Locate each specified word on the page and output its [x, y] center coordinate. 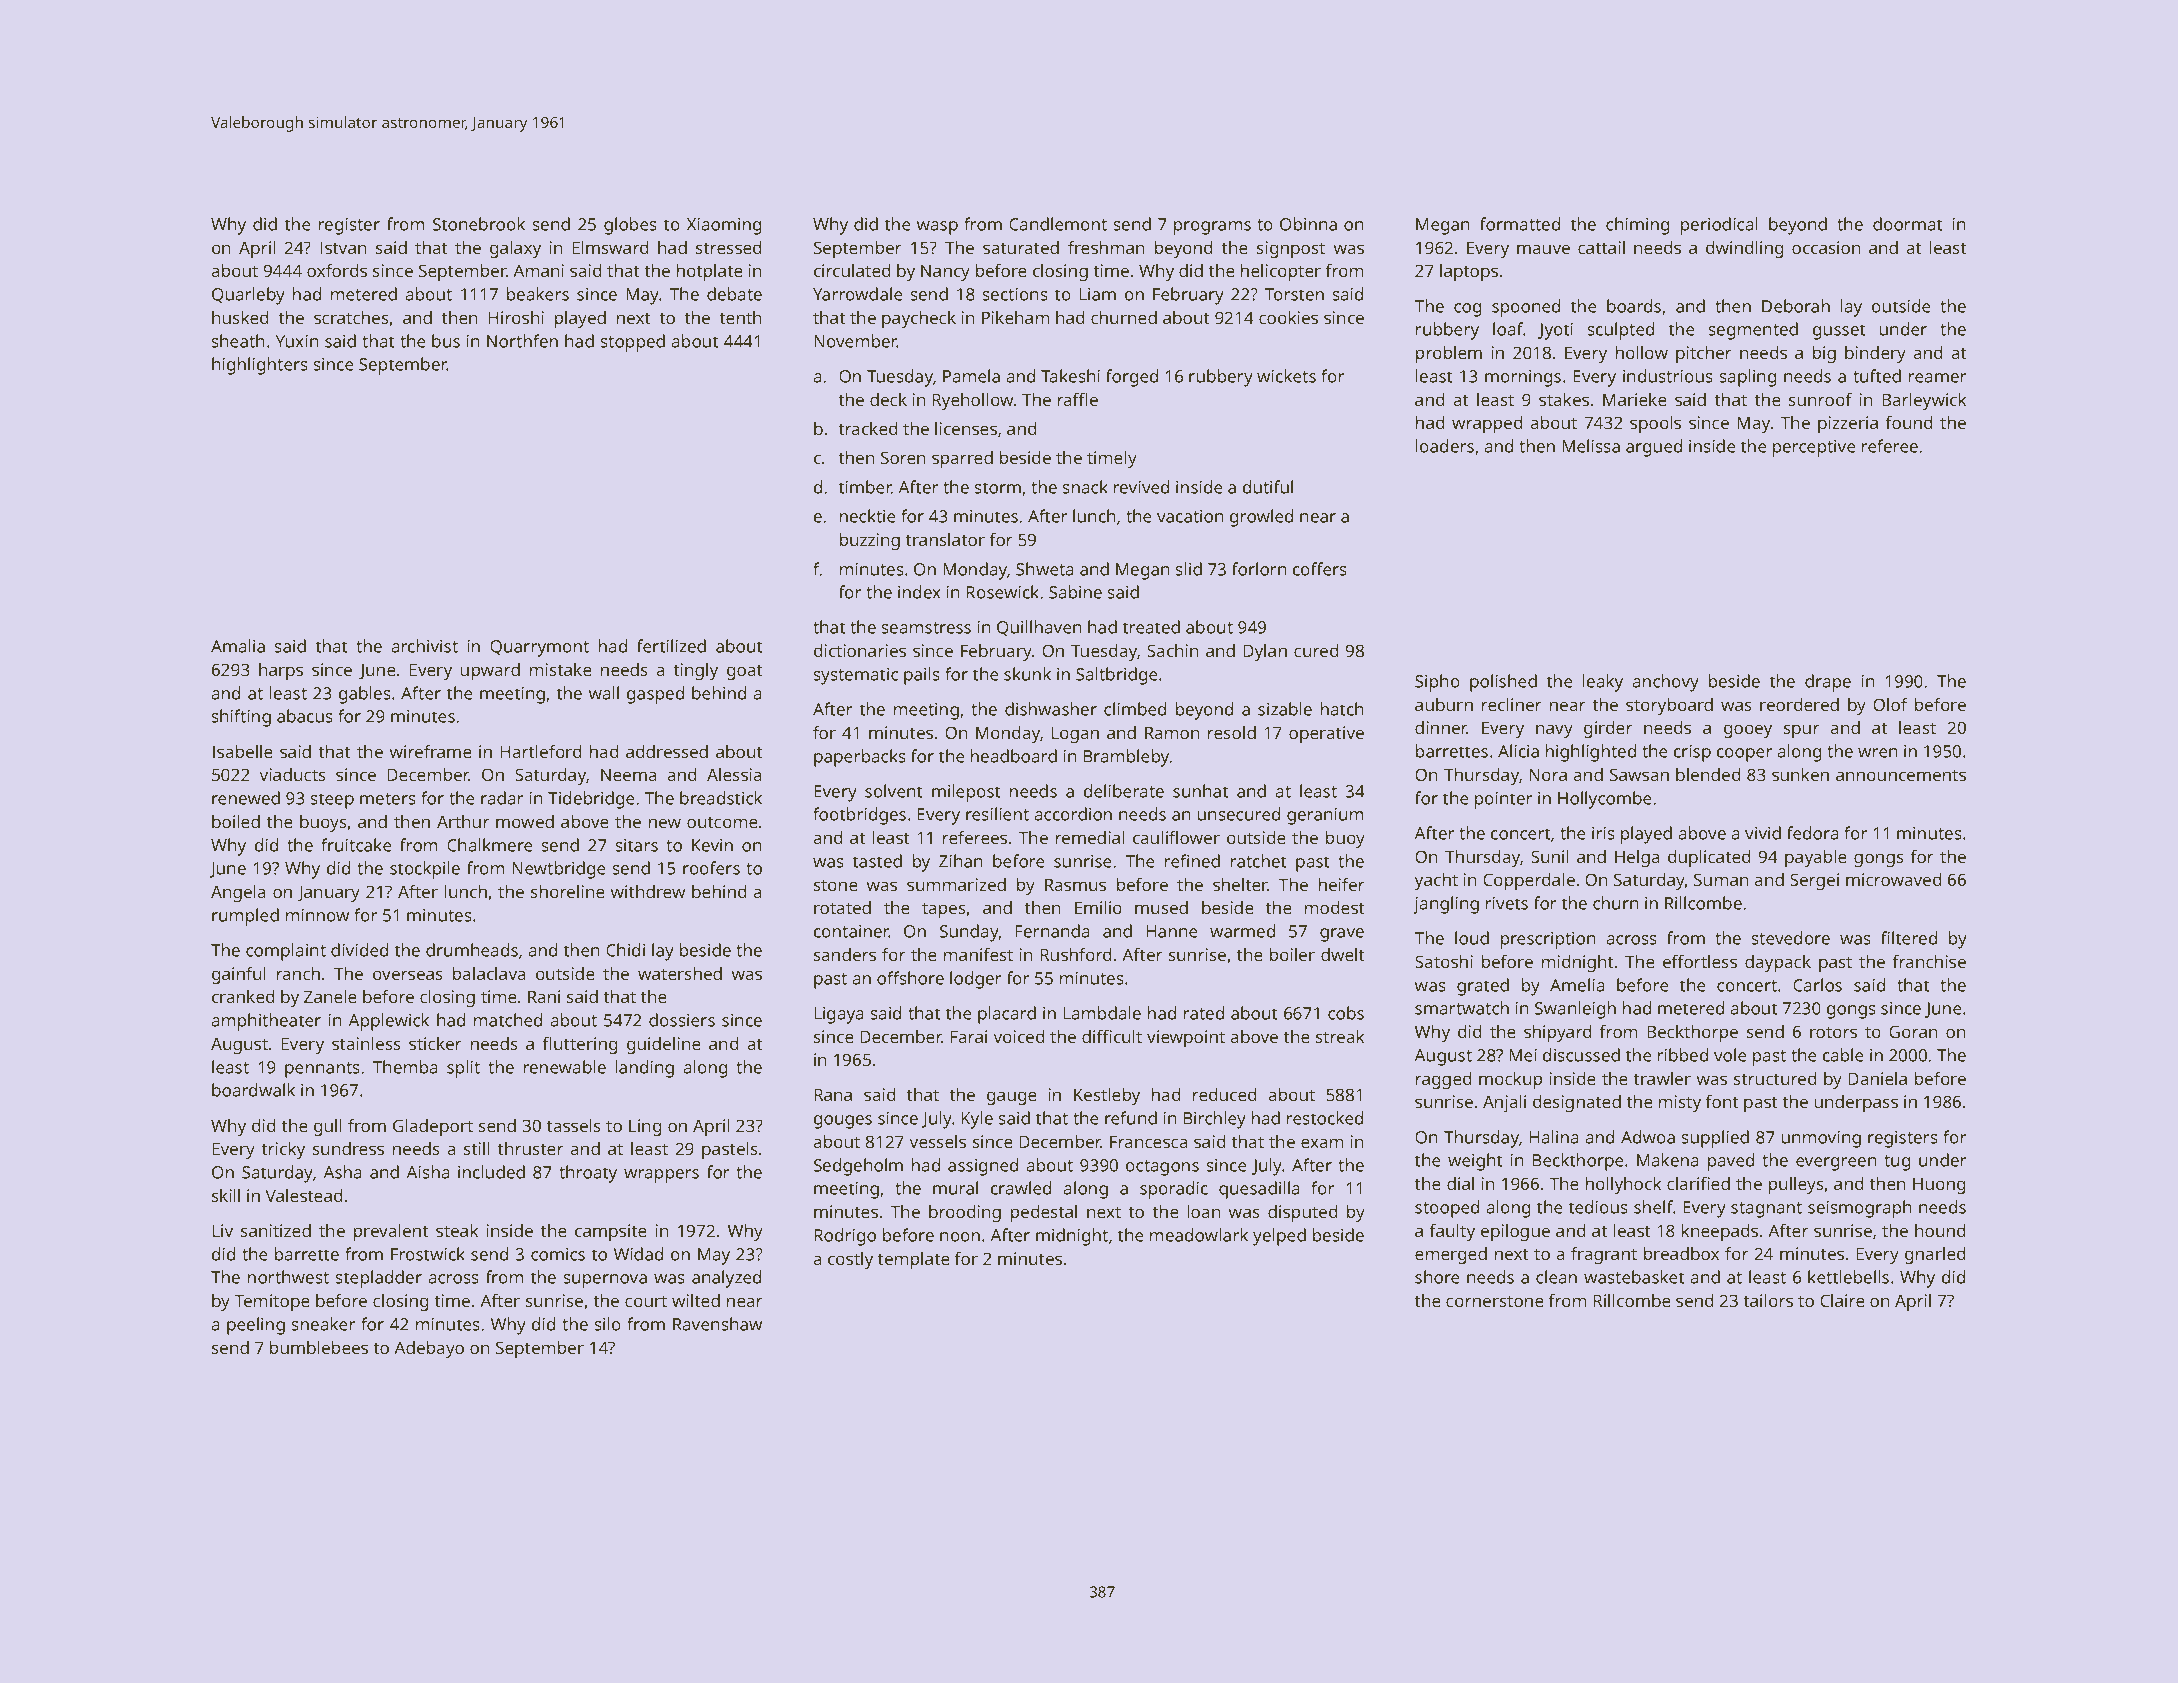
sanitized [276, 1230]
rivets [1507, 903]
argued [1654, 448]
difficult [1112, 1036]
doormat [1907, 224]
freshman [1106, 247]
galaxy [515, 249]
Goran [1913, 1031]
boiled [236, 821]
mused [1161, 907]
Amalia [238, 646]
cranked [243, 996]
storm [998, 488]
